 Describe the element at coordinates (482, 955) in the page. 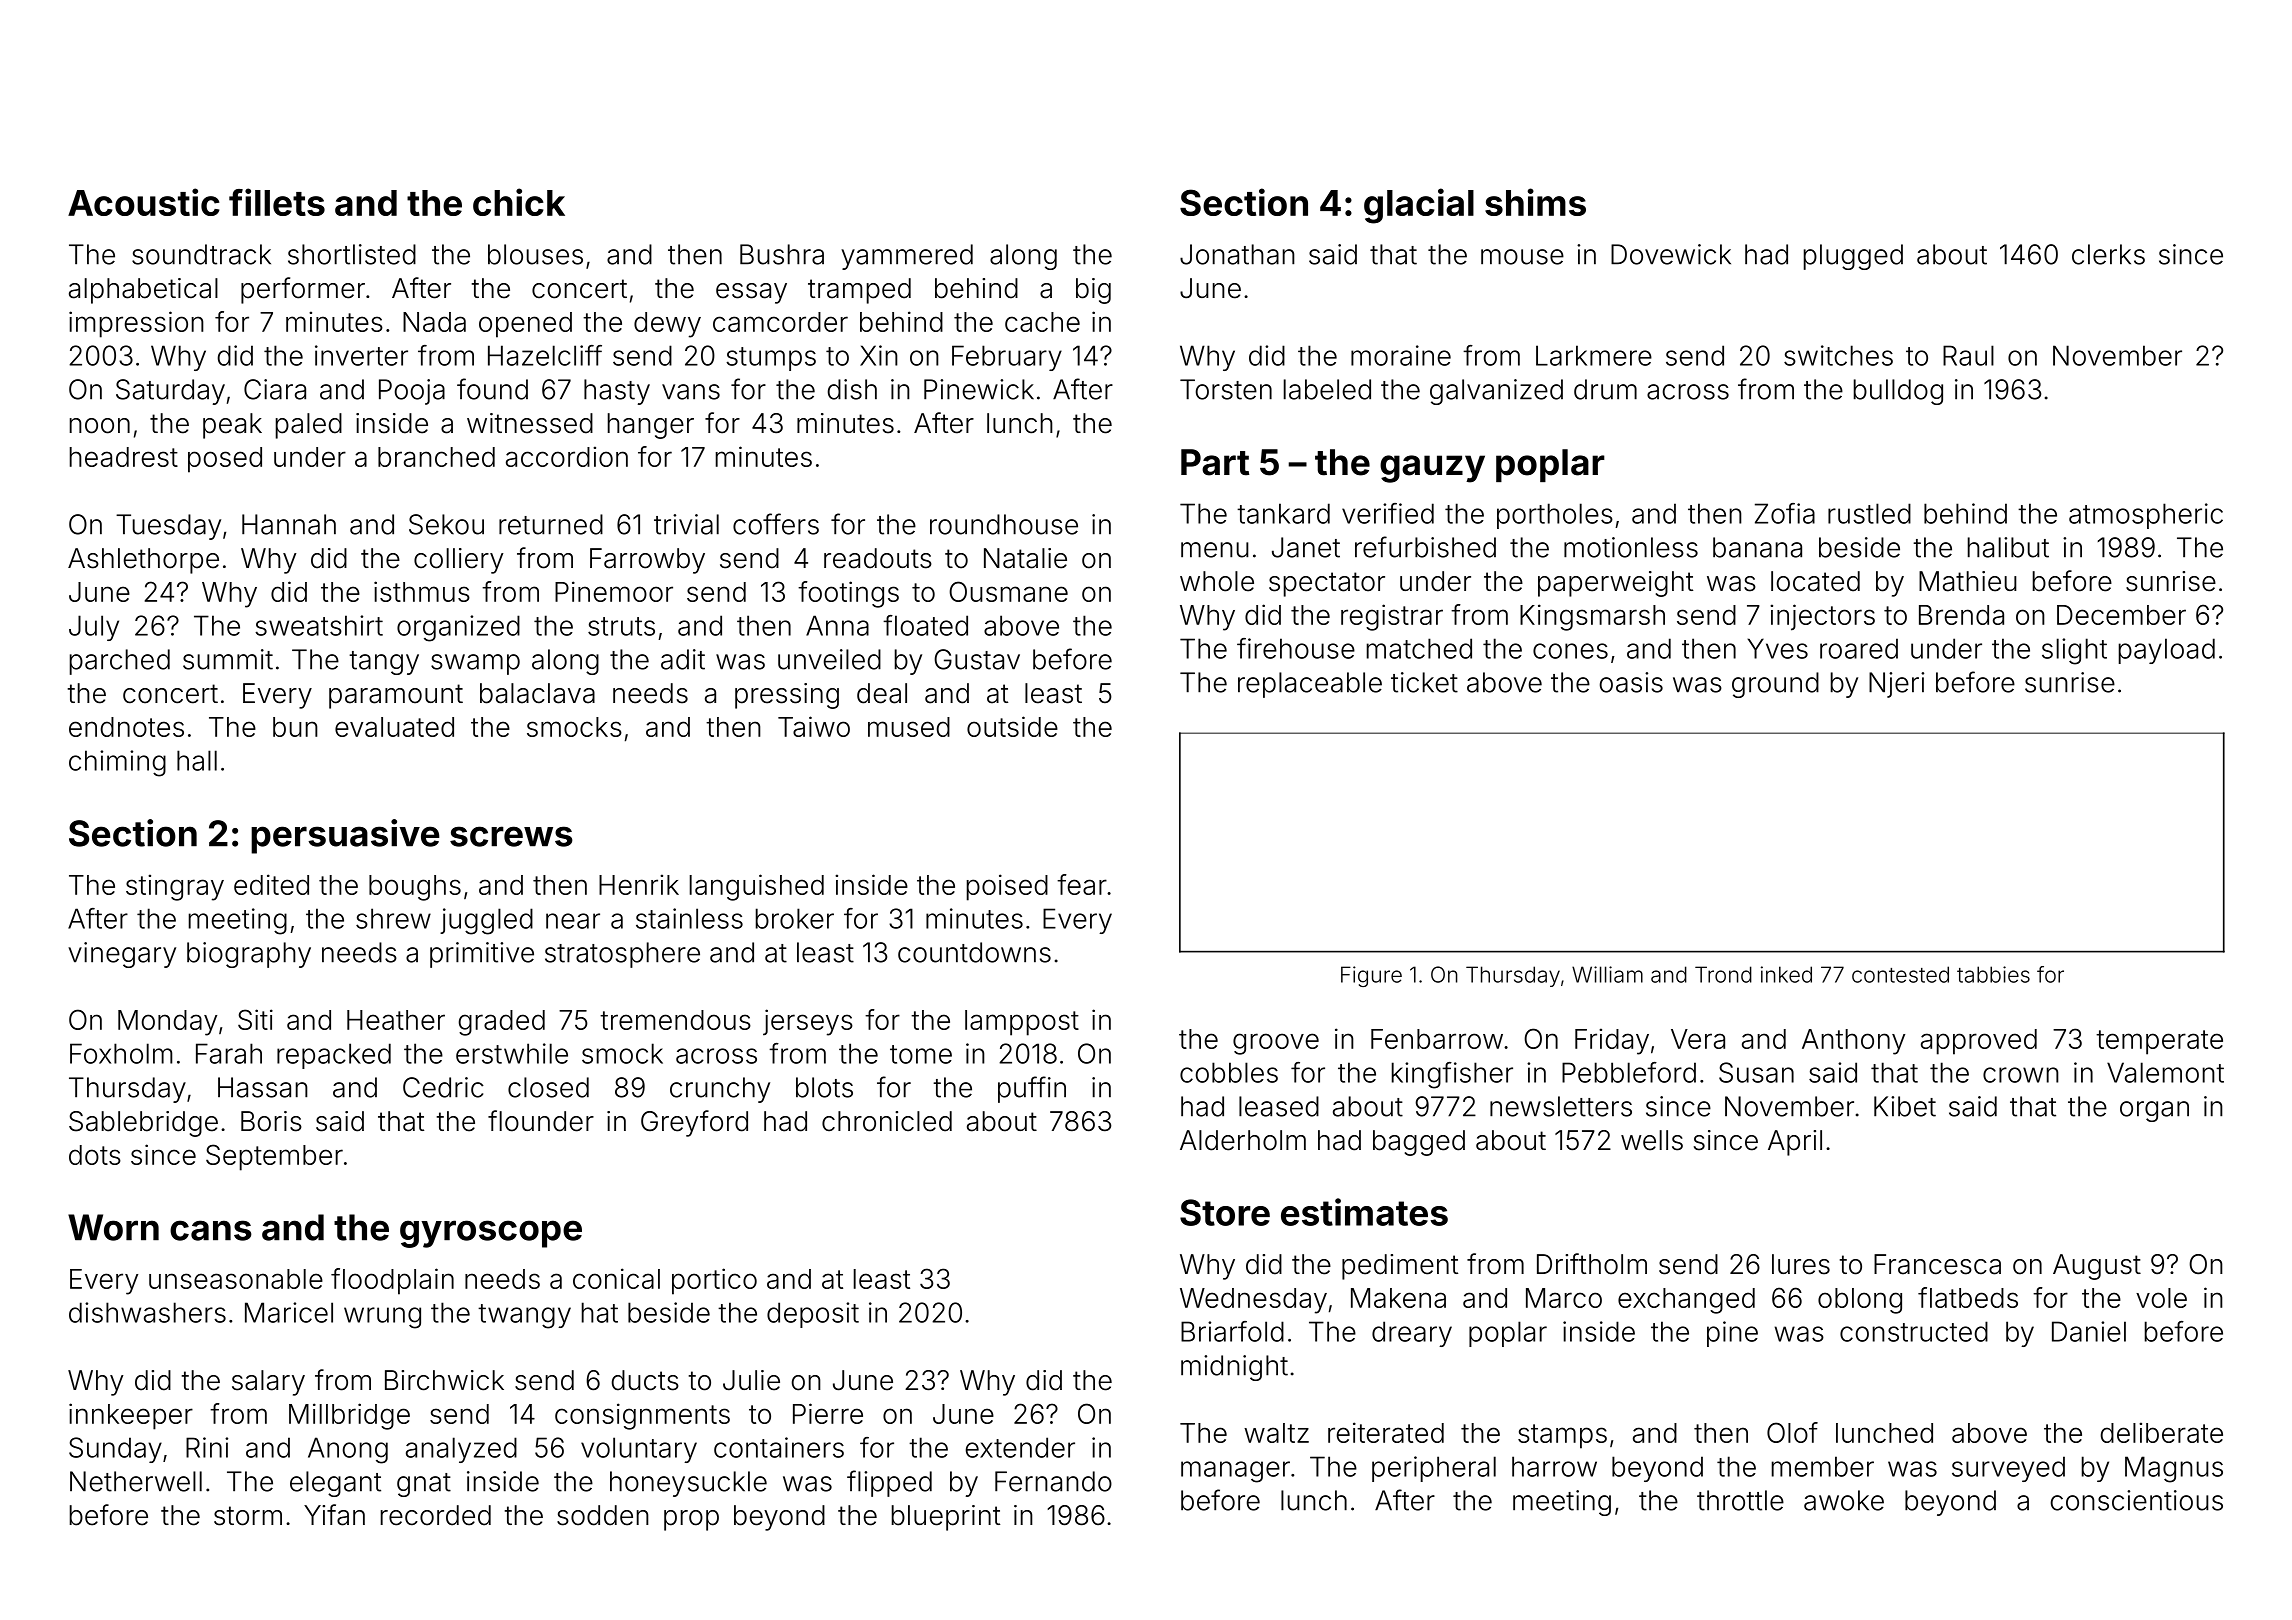

I see `primitive` at that location.
